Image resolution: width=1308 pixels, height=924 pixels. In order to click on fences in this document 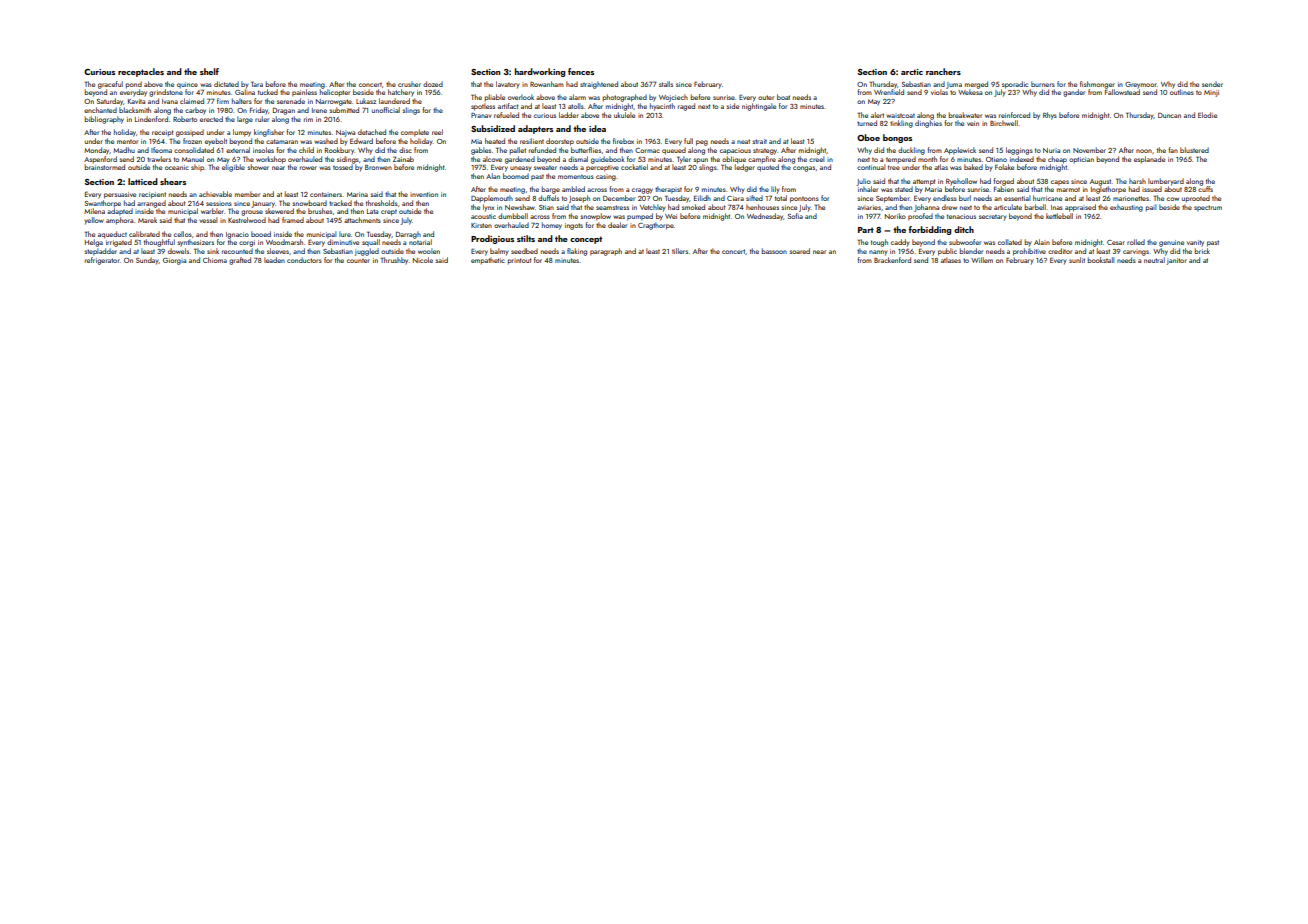, I will do `click(581, 71)`.
